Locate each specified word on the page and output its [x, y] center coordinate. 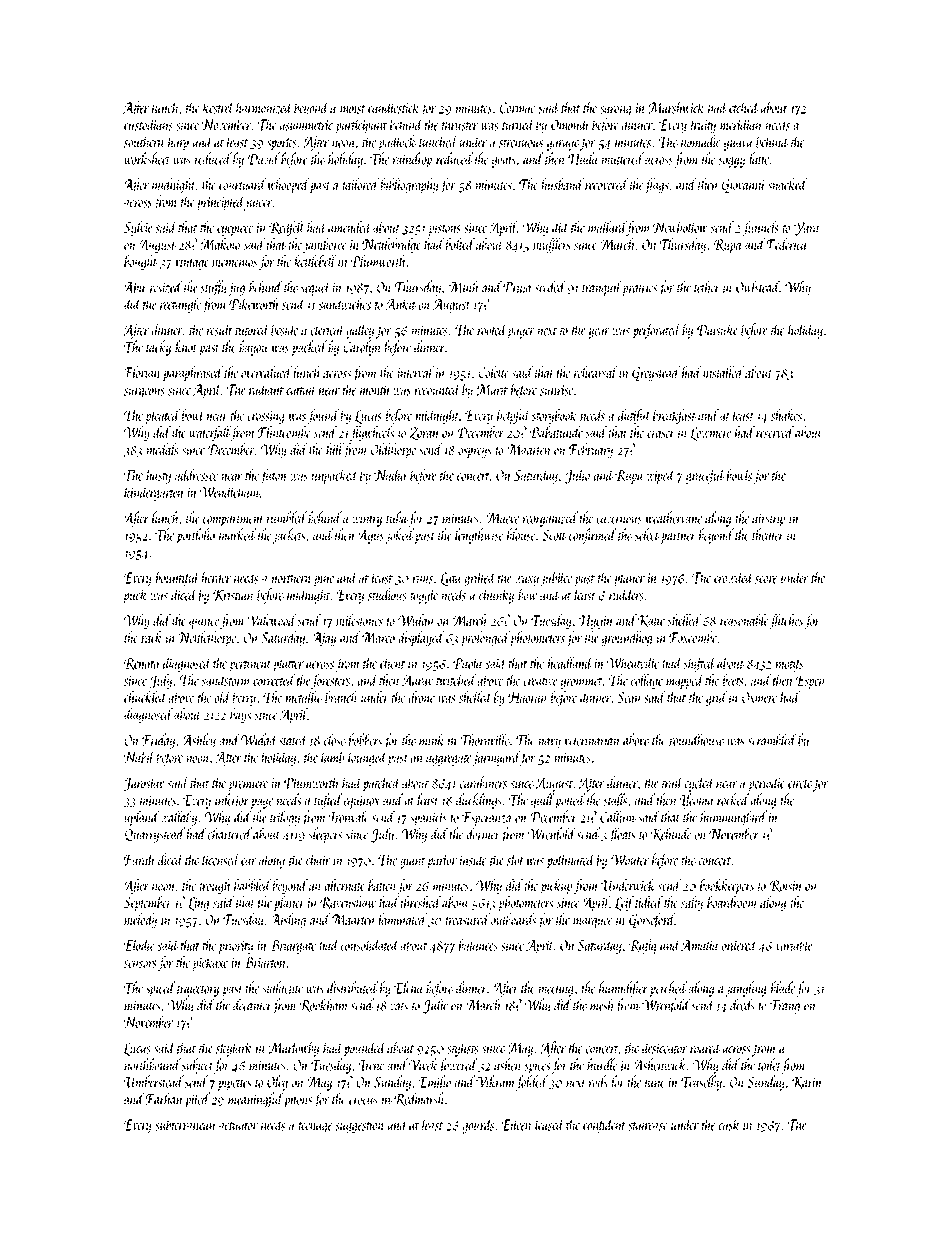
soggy [732, 162]
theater [768, 534]
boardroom [732, 902]
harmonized [264, 107]
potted [570, 801]
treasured [467, 919]
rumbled [287, 517]
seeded [550, 286]
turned [518, 124]
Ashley [199, 741]
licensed [221, 859]
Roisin [786, 886]
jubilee [556, 579]
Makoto [220, 244]
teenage [315, 1128]
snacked [788, 184]
